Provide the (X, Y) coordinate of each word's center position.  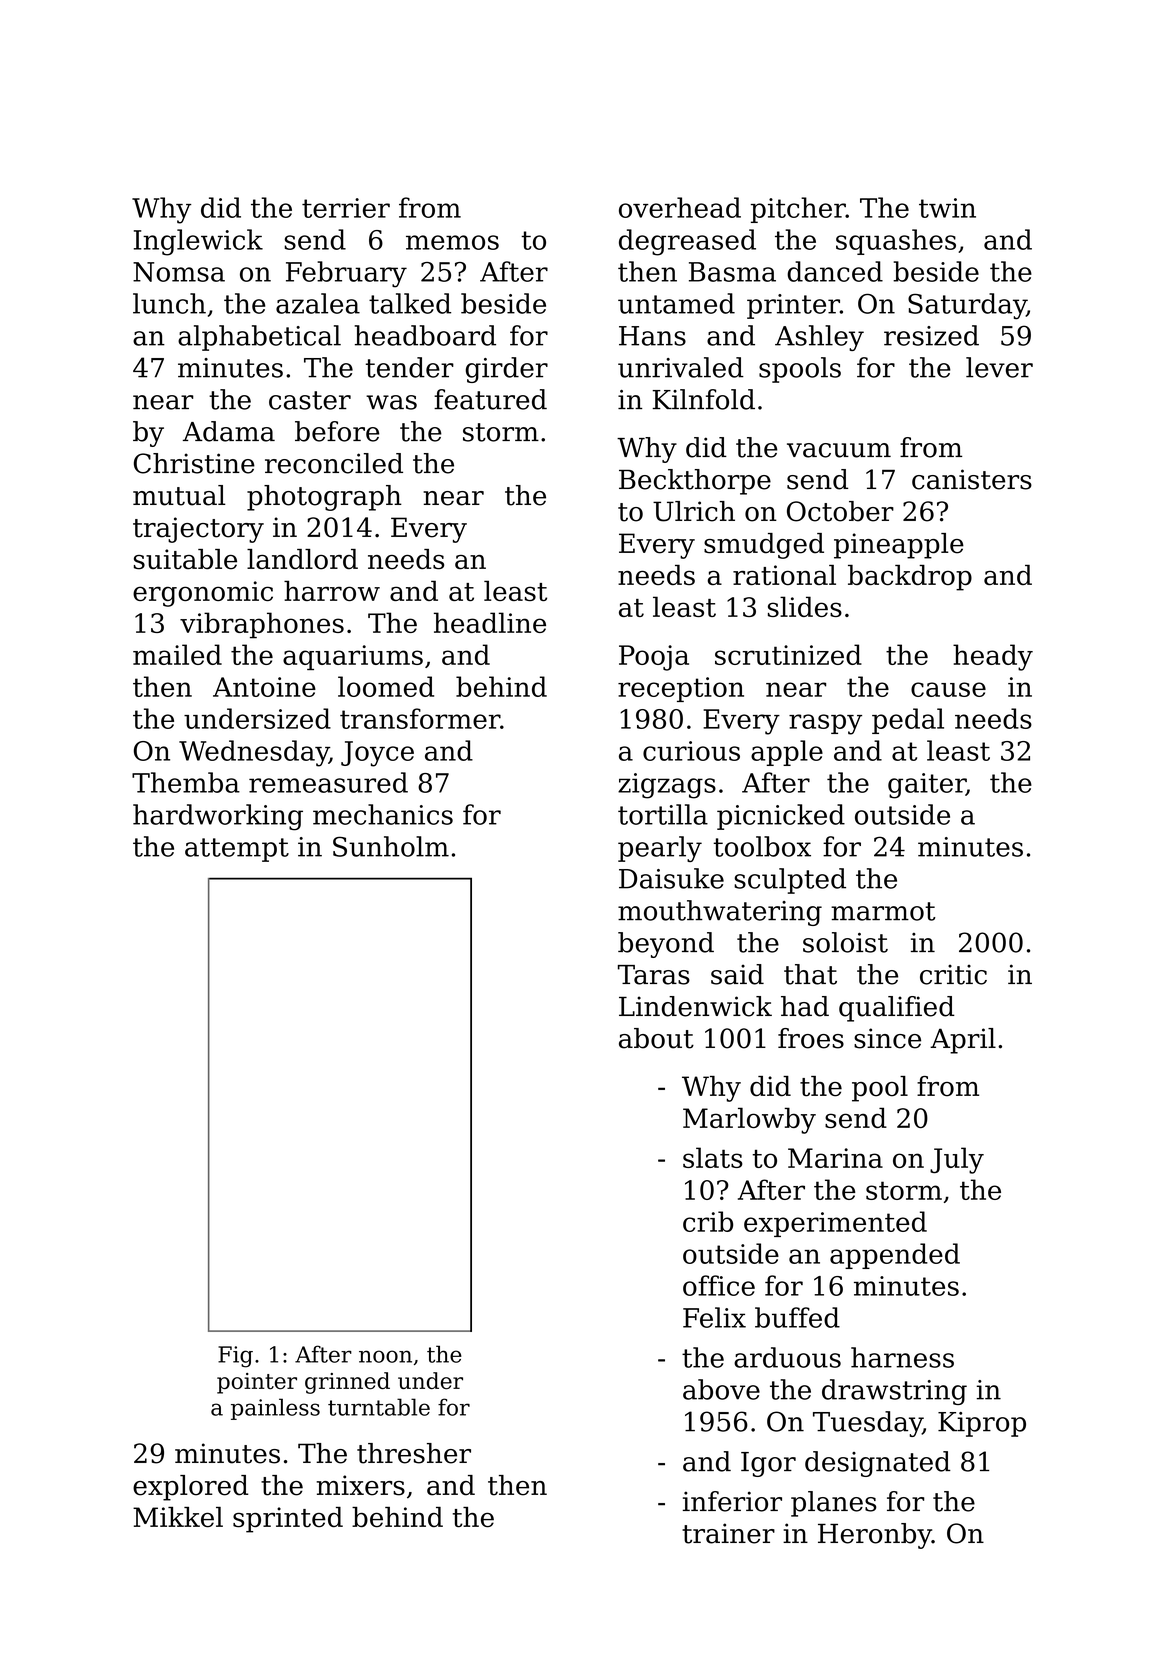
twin (947, 208)
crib (708, 1221)
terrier (346, 208)
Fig (235, 1357)
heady (993, 657)
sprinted (288, 1520)
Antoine (264, 687)
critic (953, 975)
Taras (654, 975)
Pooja (654, 658)
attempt (237, 850)
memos (452, 242)
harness (902, 1357)
